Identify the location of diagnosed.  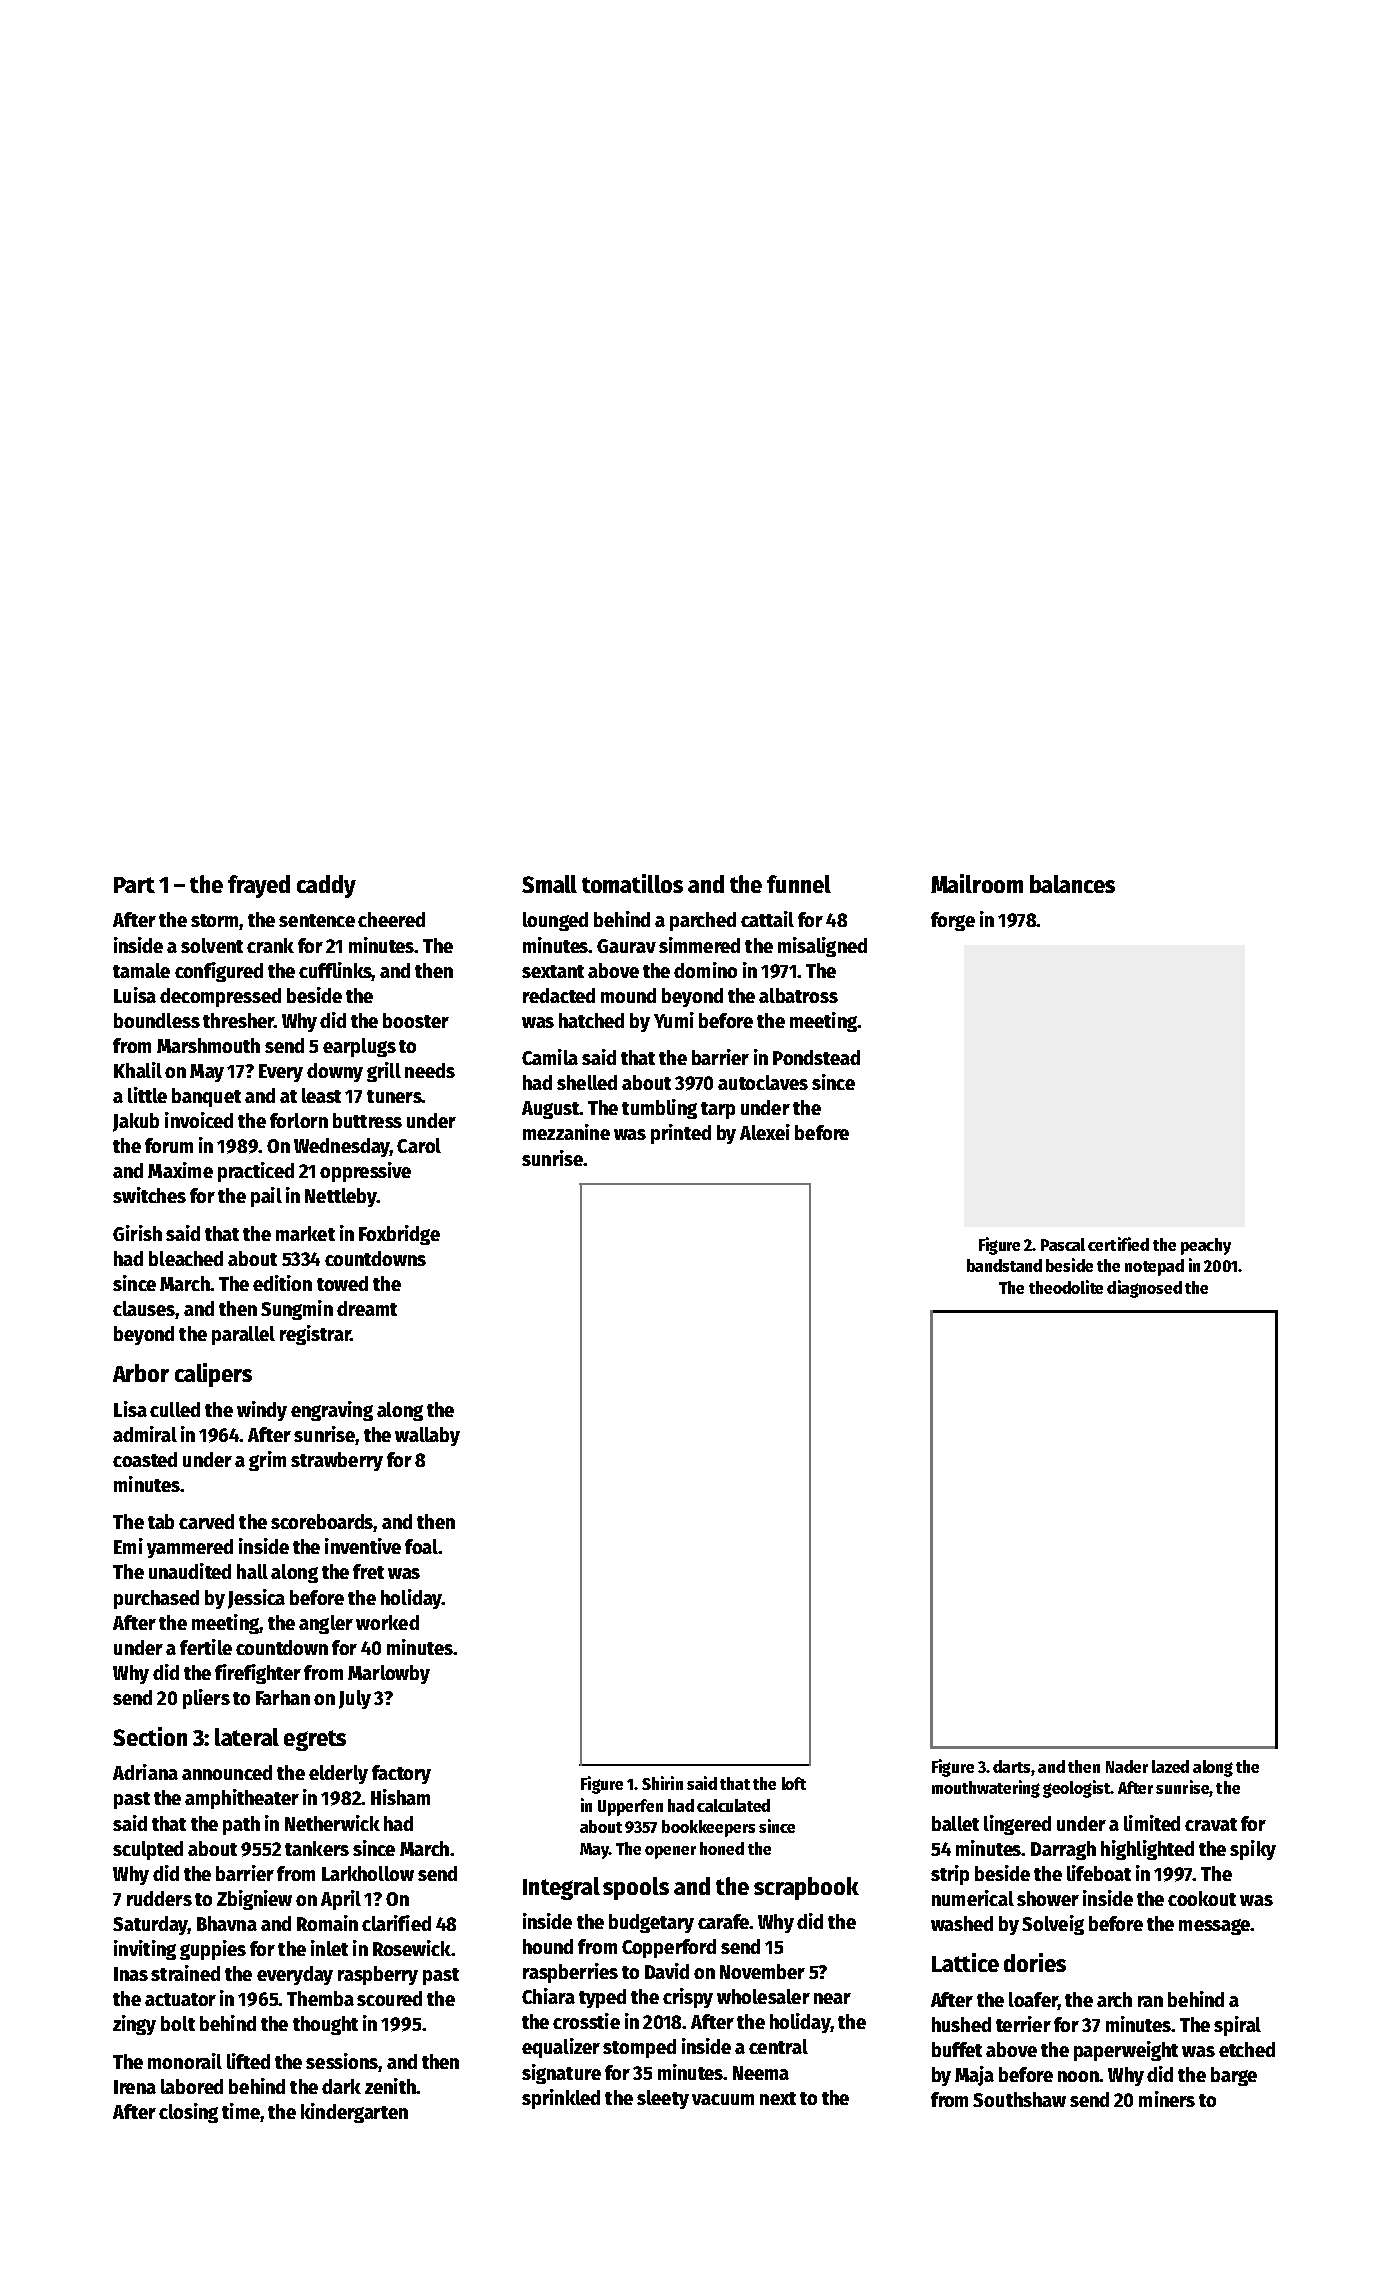
(1144, 1289).
